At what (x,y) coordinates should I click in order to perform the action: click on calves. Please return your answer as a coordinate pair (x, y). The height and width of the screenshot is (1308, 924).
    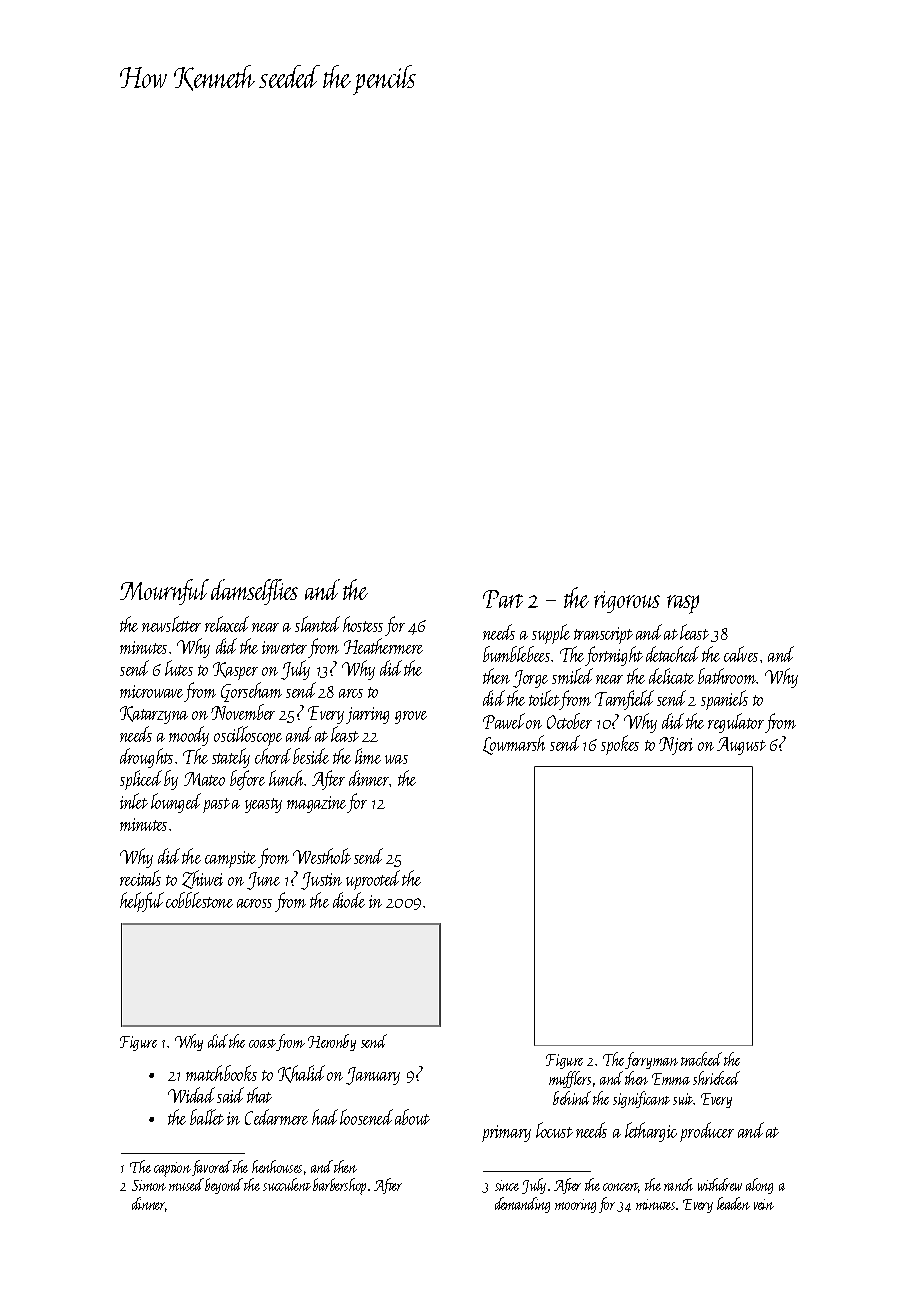
    Looking at the image, I should click on (741, 654).
